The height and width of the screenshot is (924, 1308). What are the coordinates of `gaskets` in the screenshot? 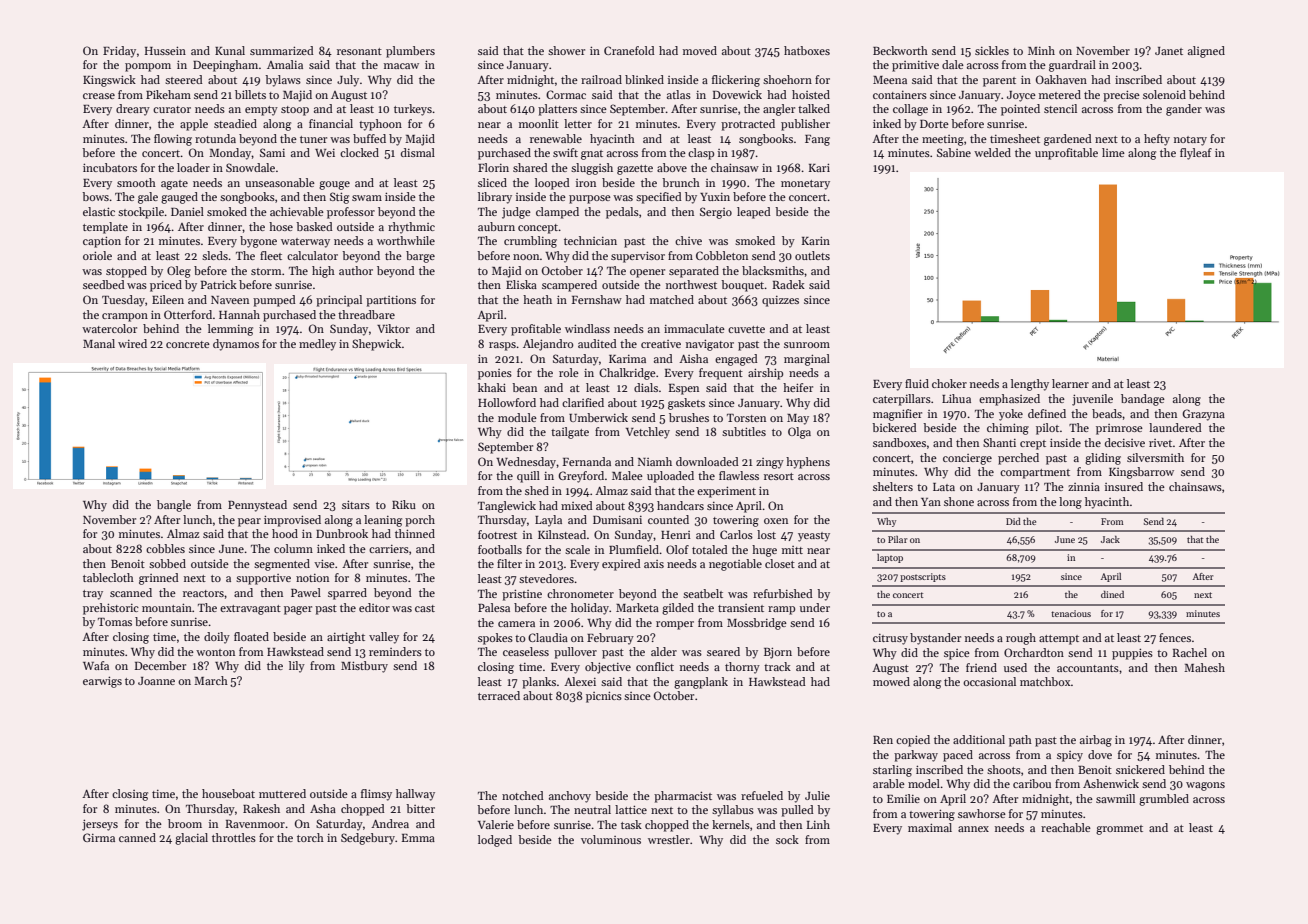 It's located at (686, 404).
